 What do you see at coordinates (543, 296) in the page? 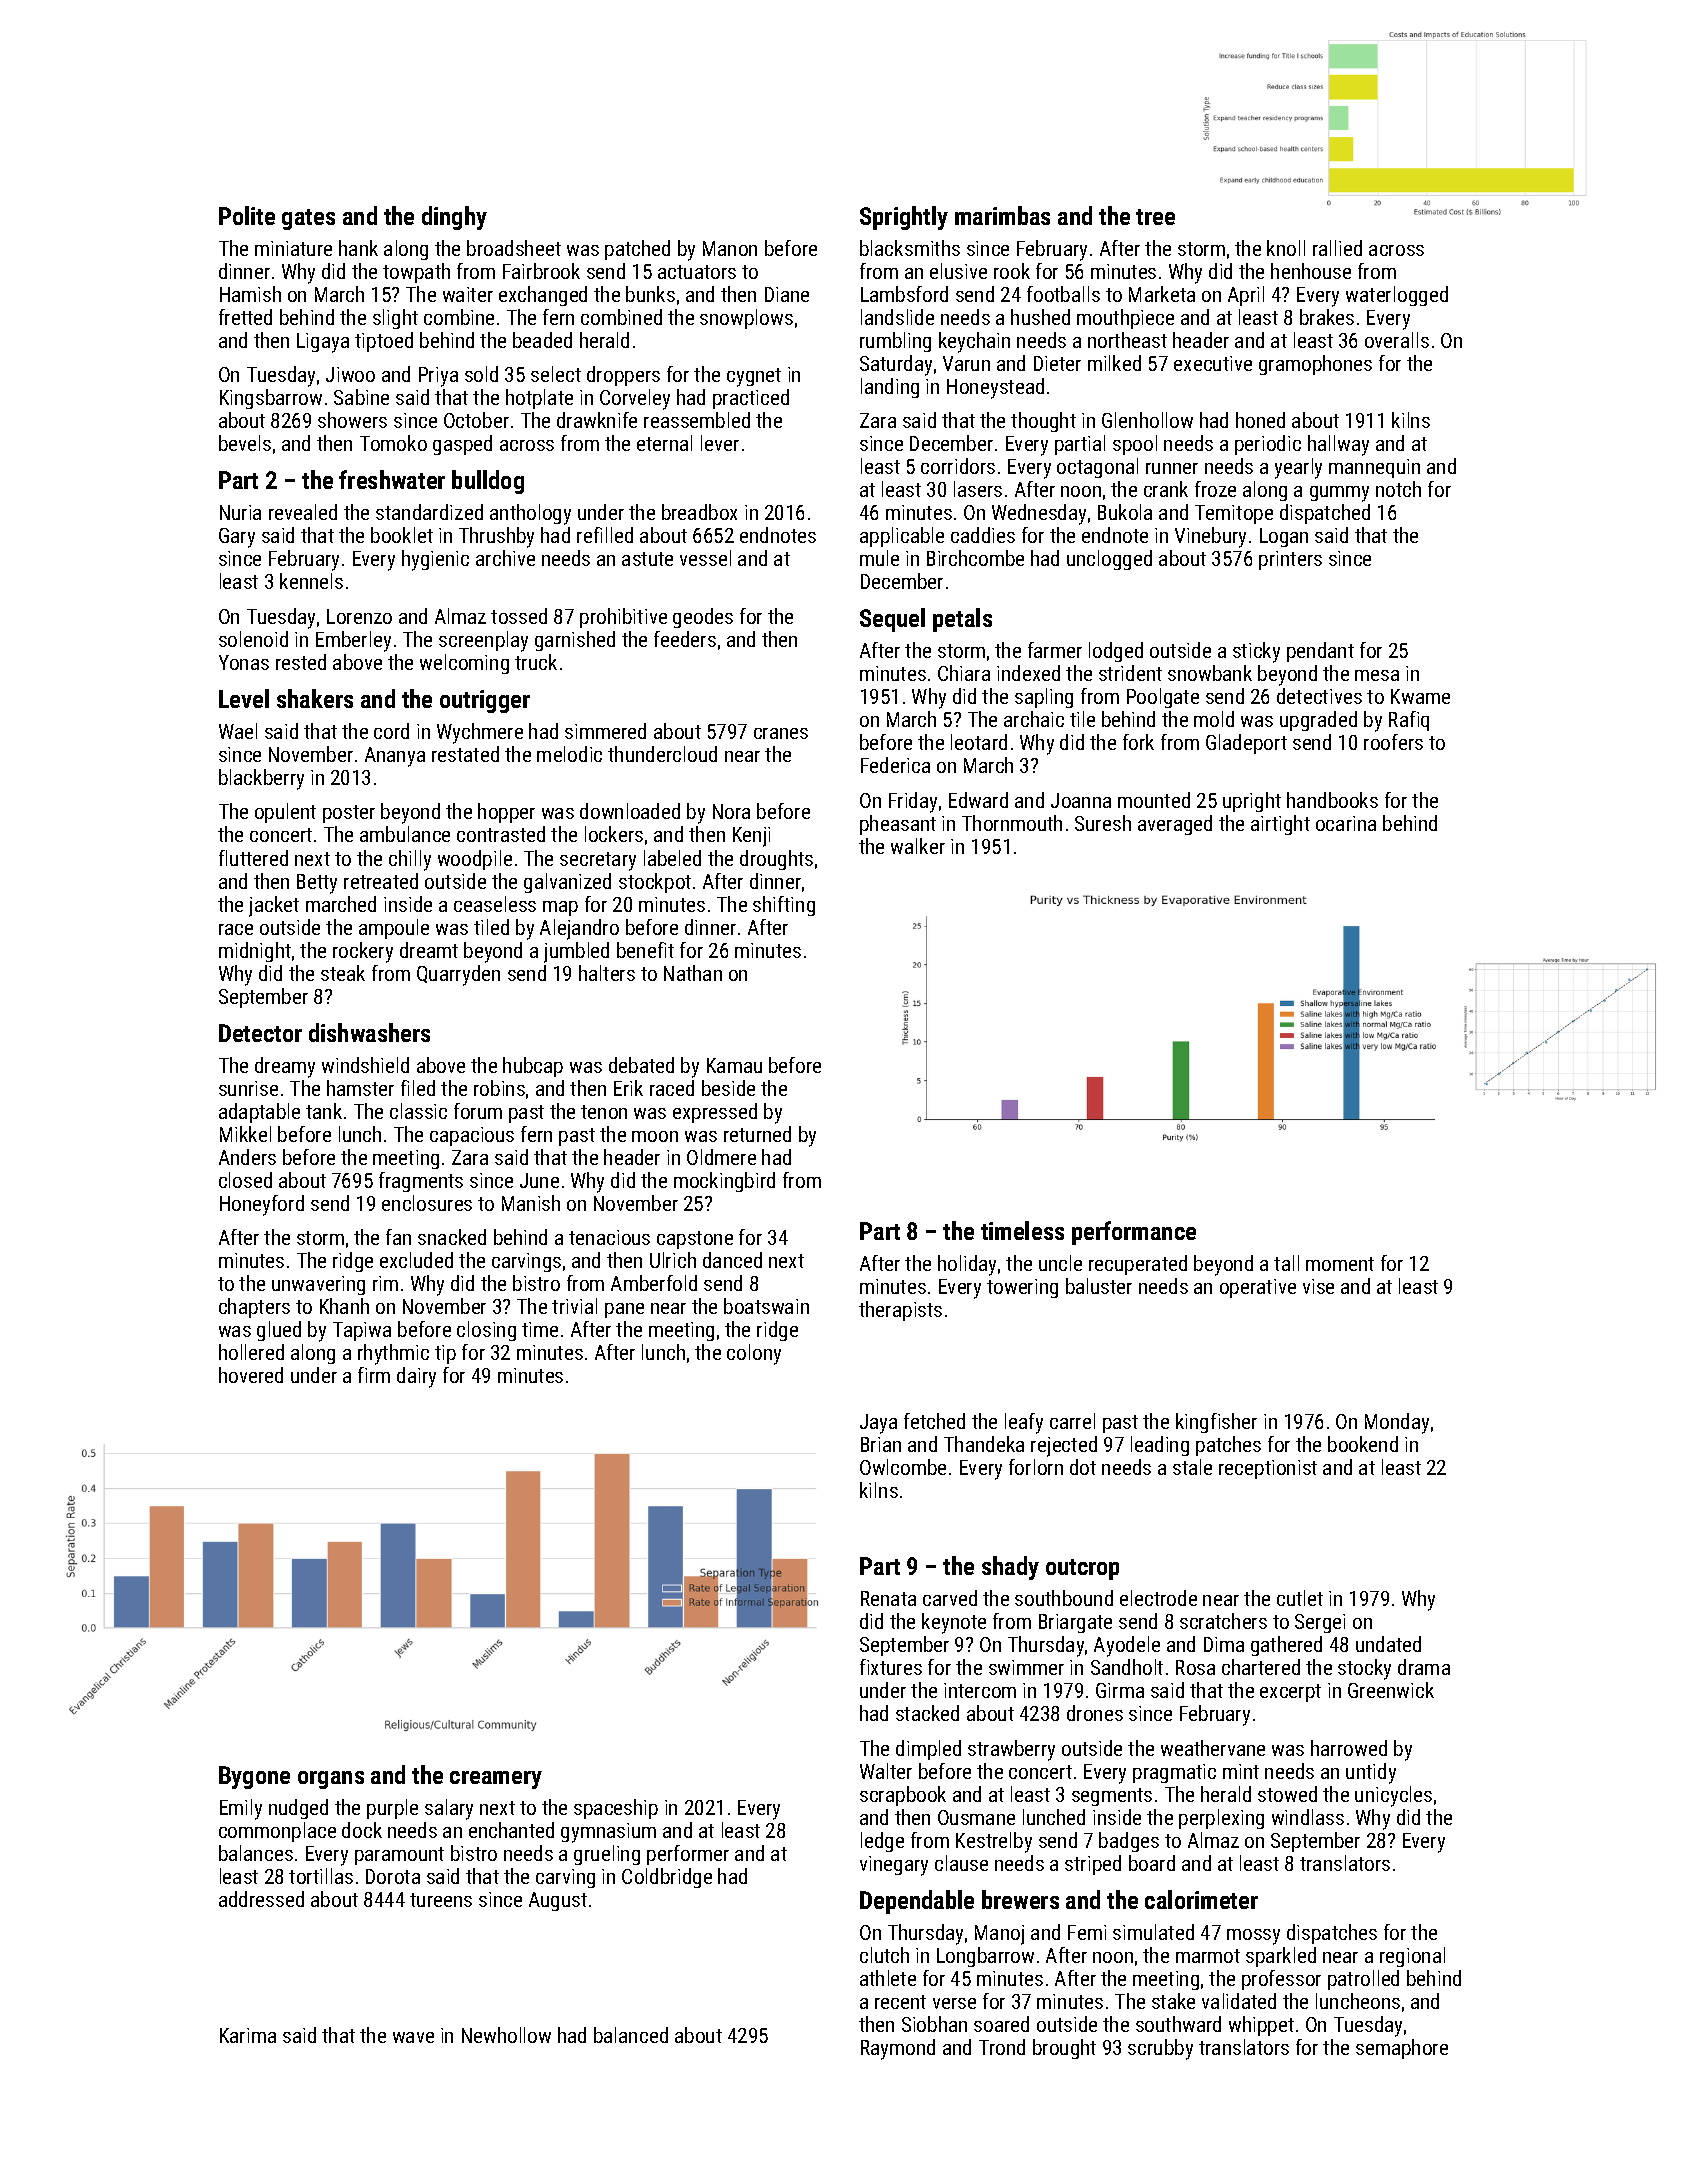
I see `exchanged` at bounding box center [543, 296].
